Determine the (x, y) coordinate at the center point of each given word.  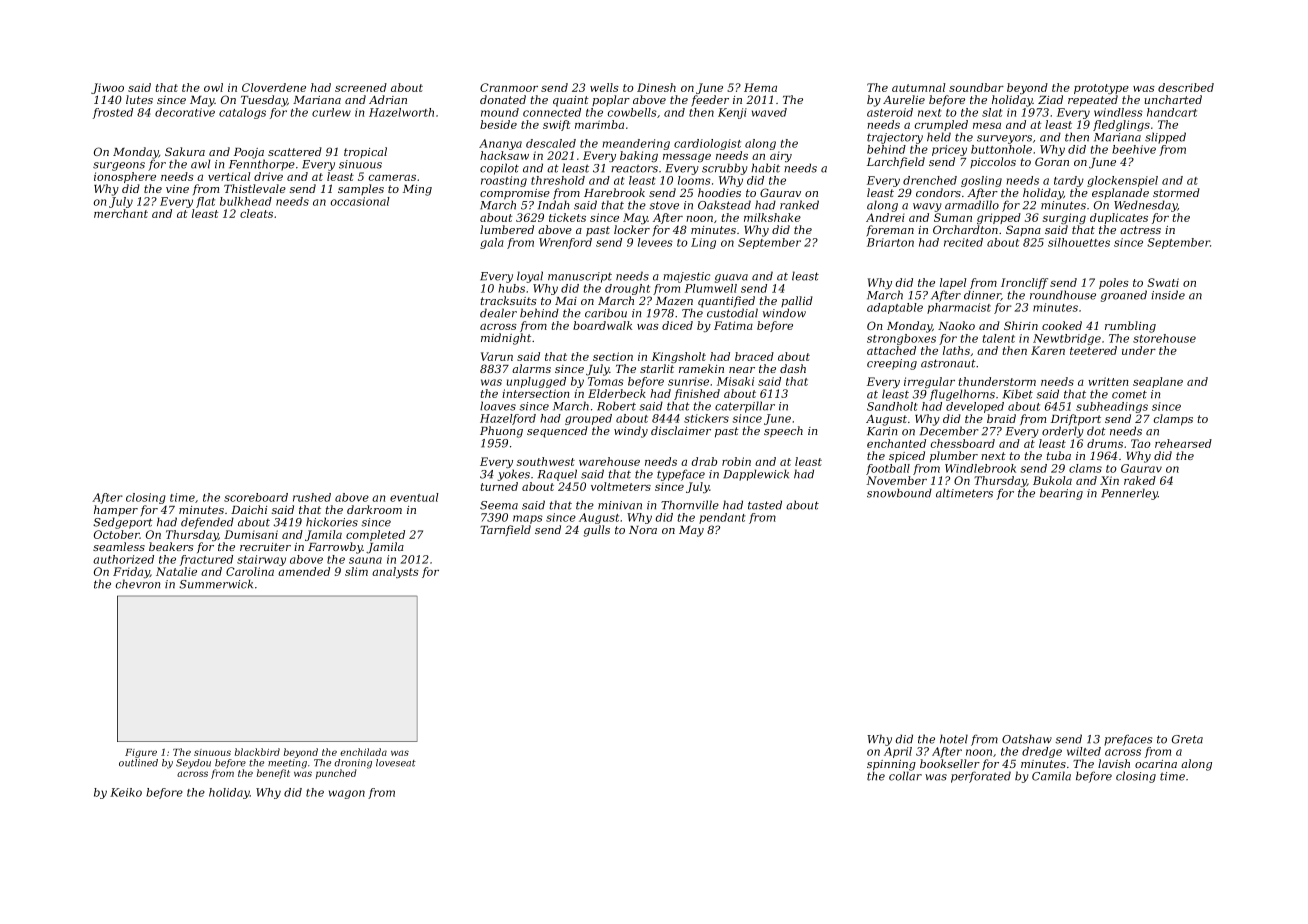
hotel (954, 739)
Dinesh (656, 87)
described (1186, 87)
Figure (141, 753)
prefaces (1128, 740)
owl (213, 87)
